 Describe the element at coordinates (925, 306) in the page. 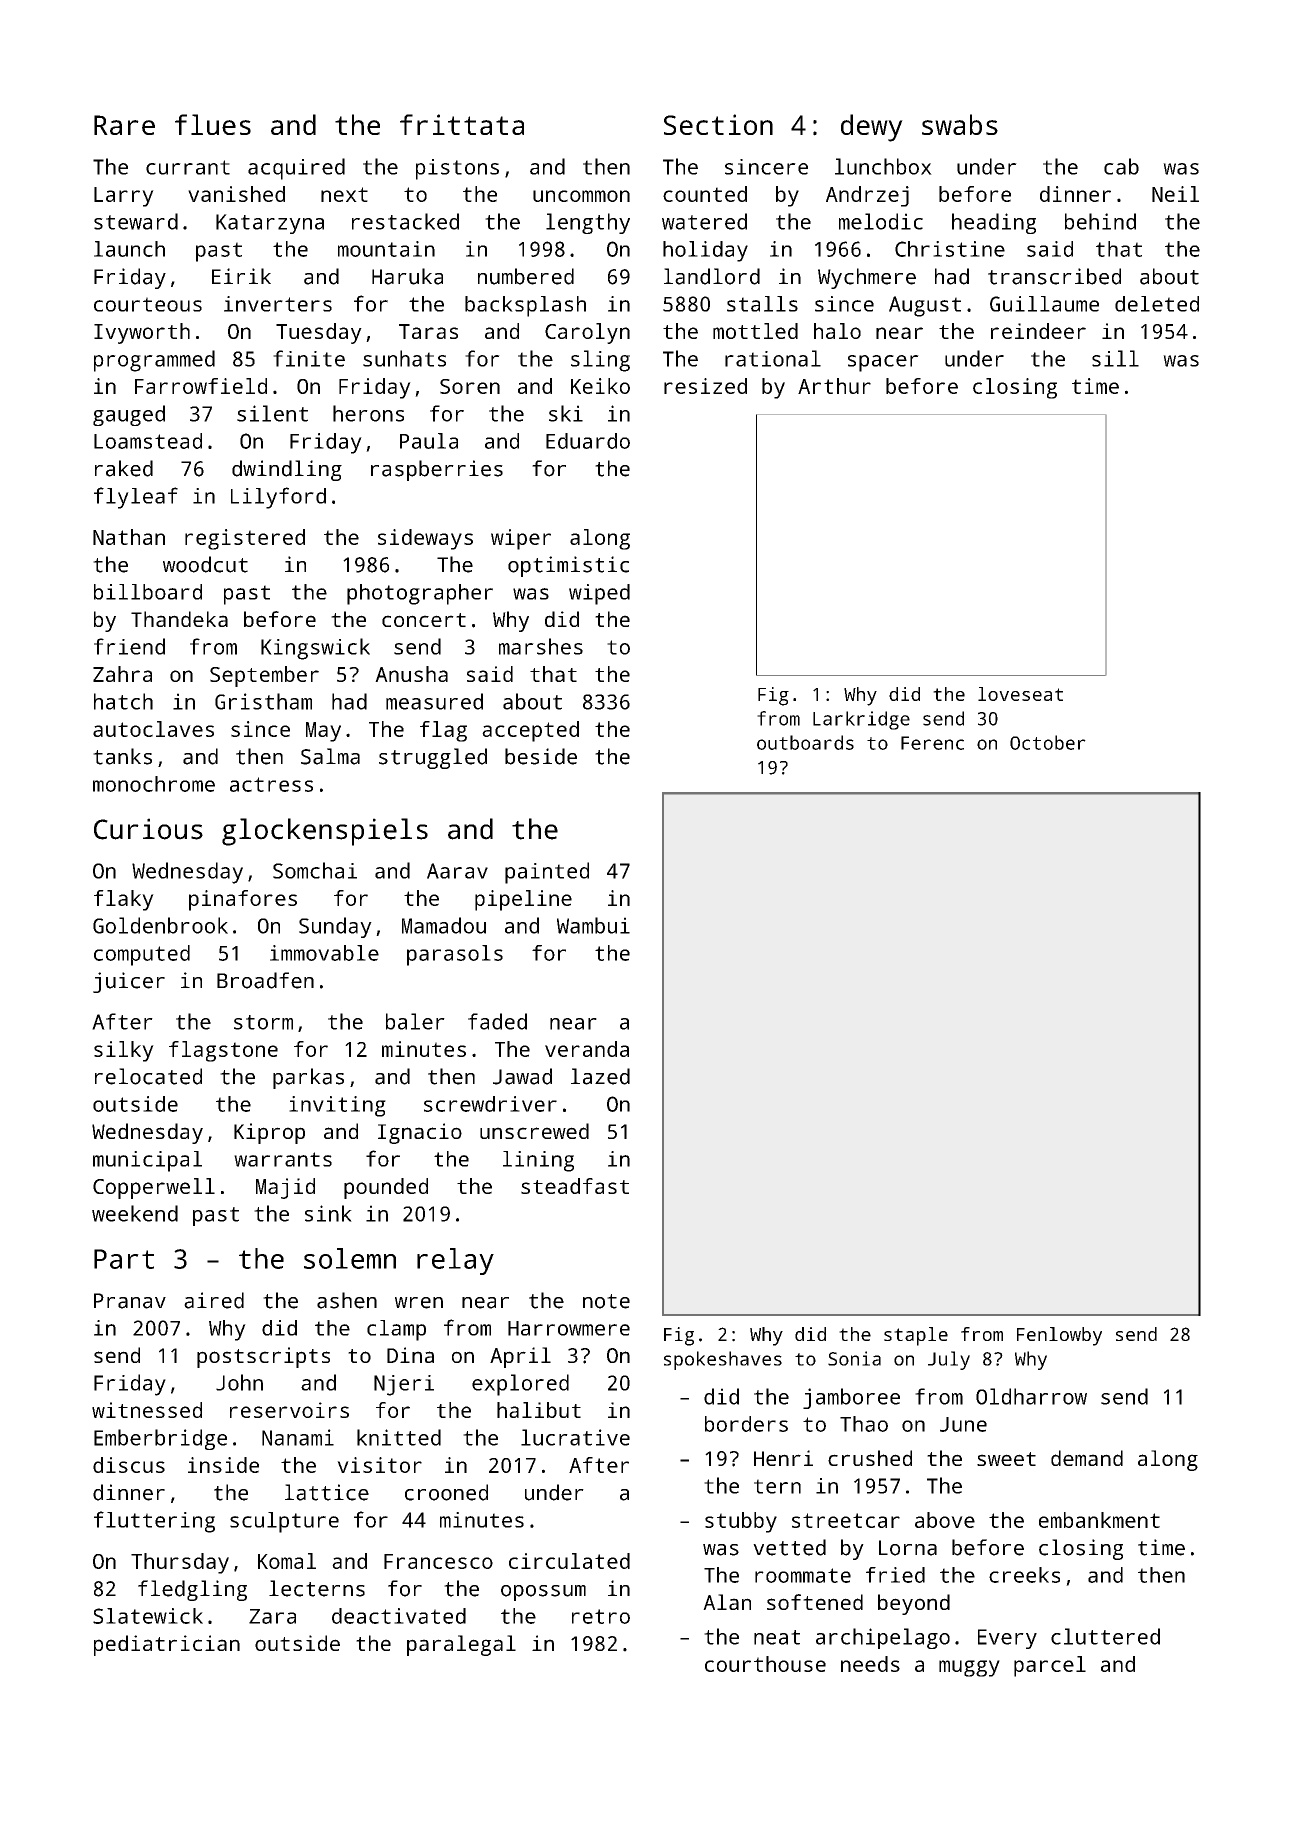

I see `August` at that location.
